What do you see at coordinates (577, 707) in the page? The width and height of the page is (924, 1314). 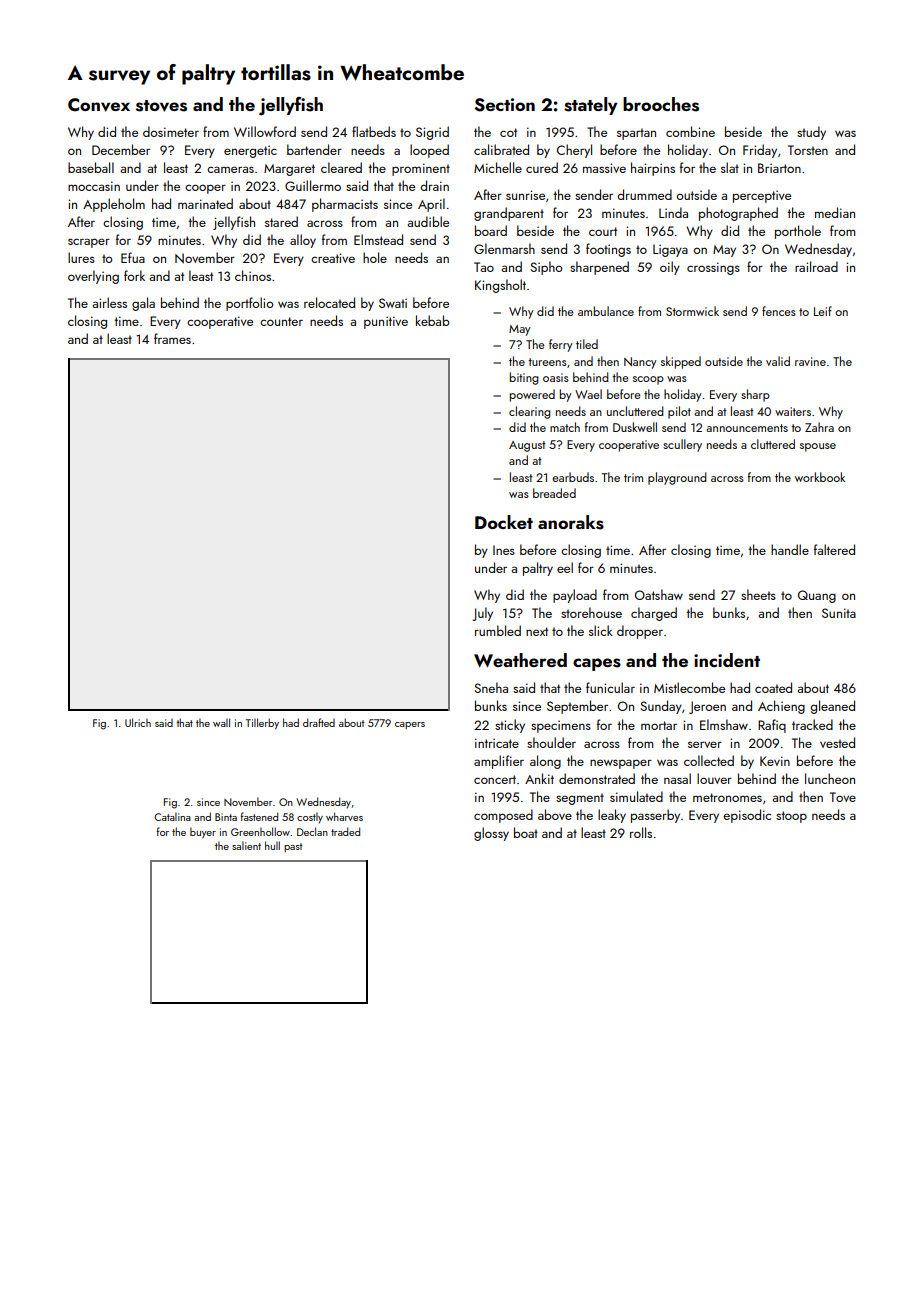 I see `September` at bounding box center [577, 707].
